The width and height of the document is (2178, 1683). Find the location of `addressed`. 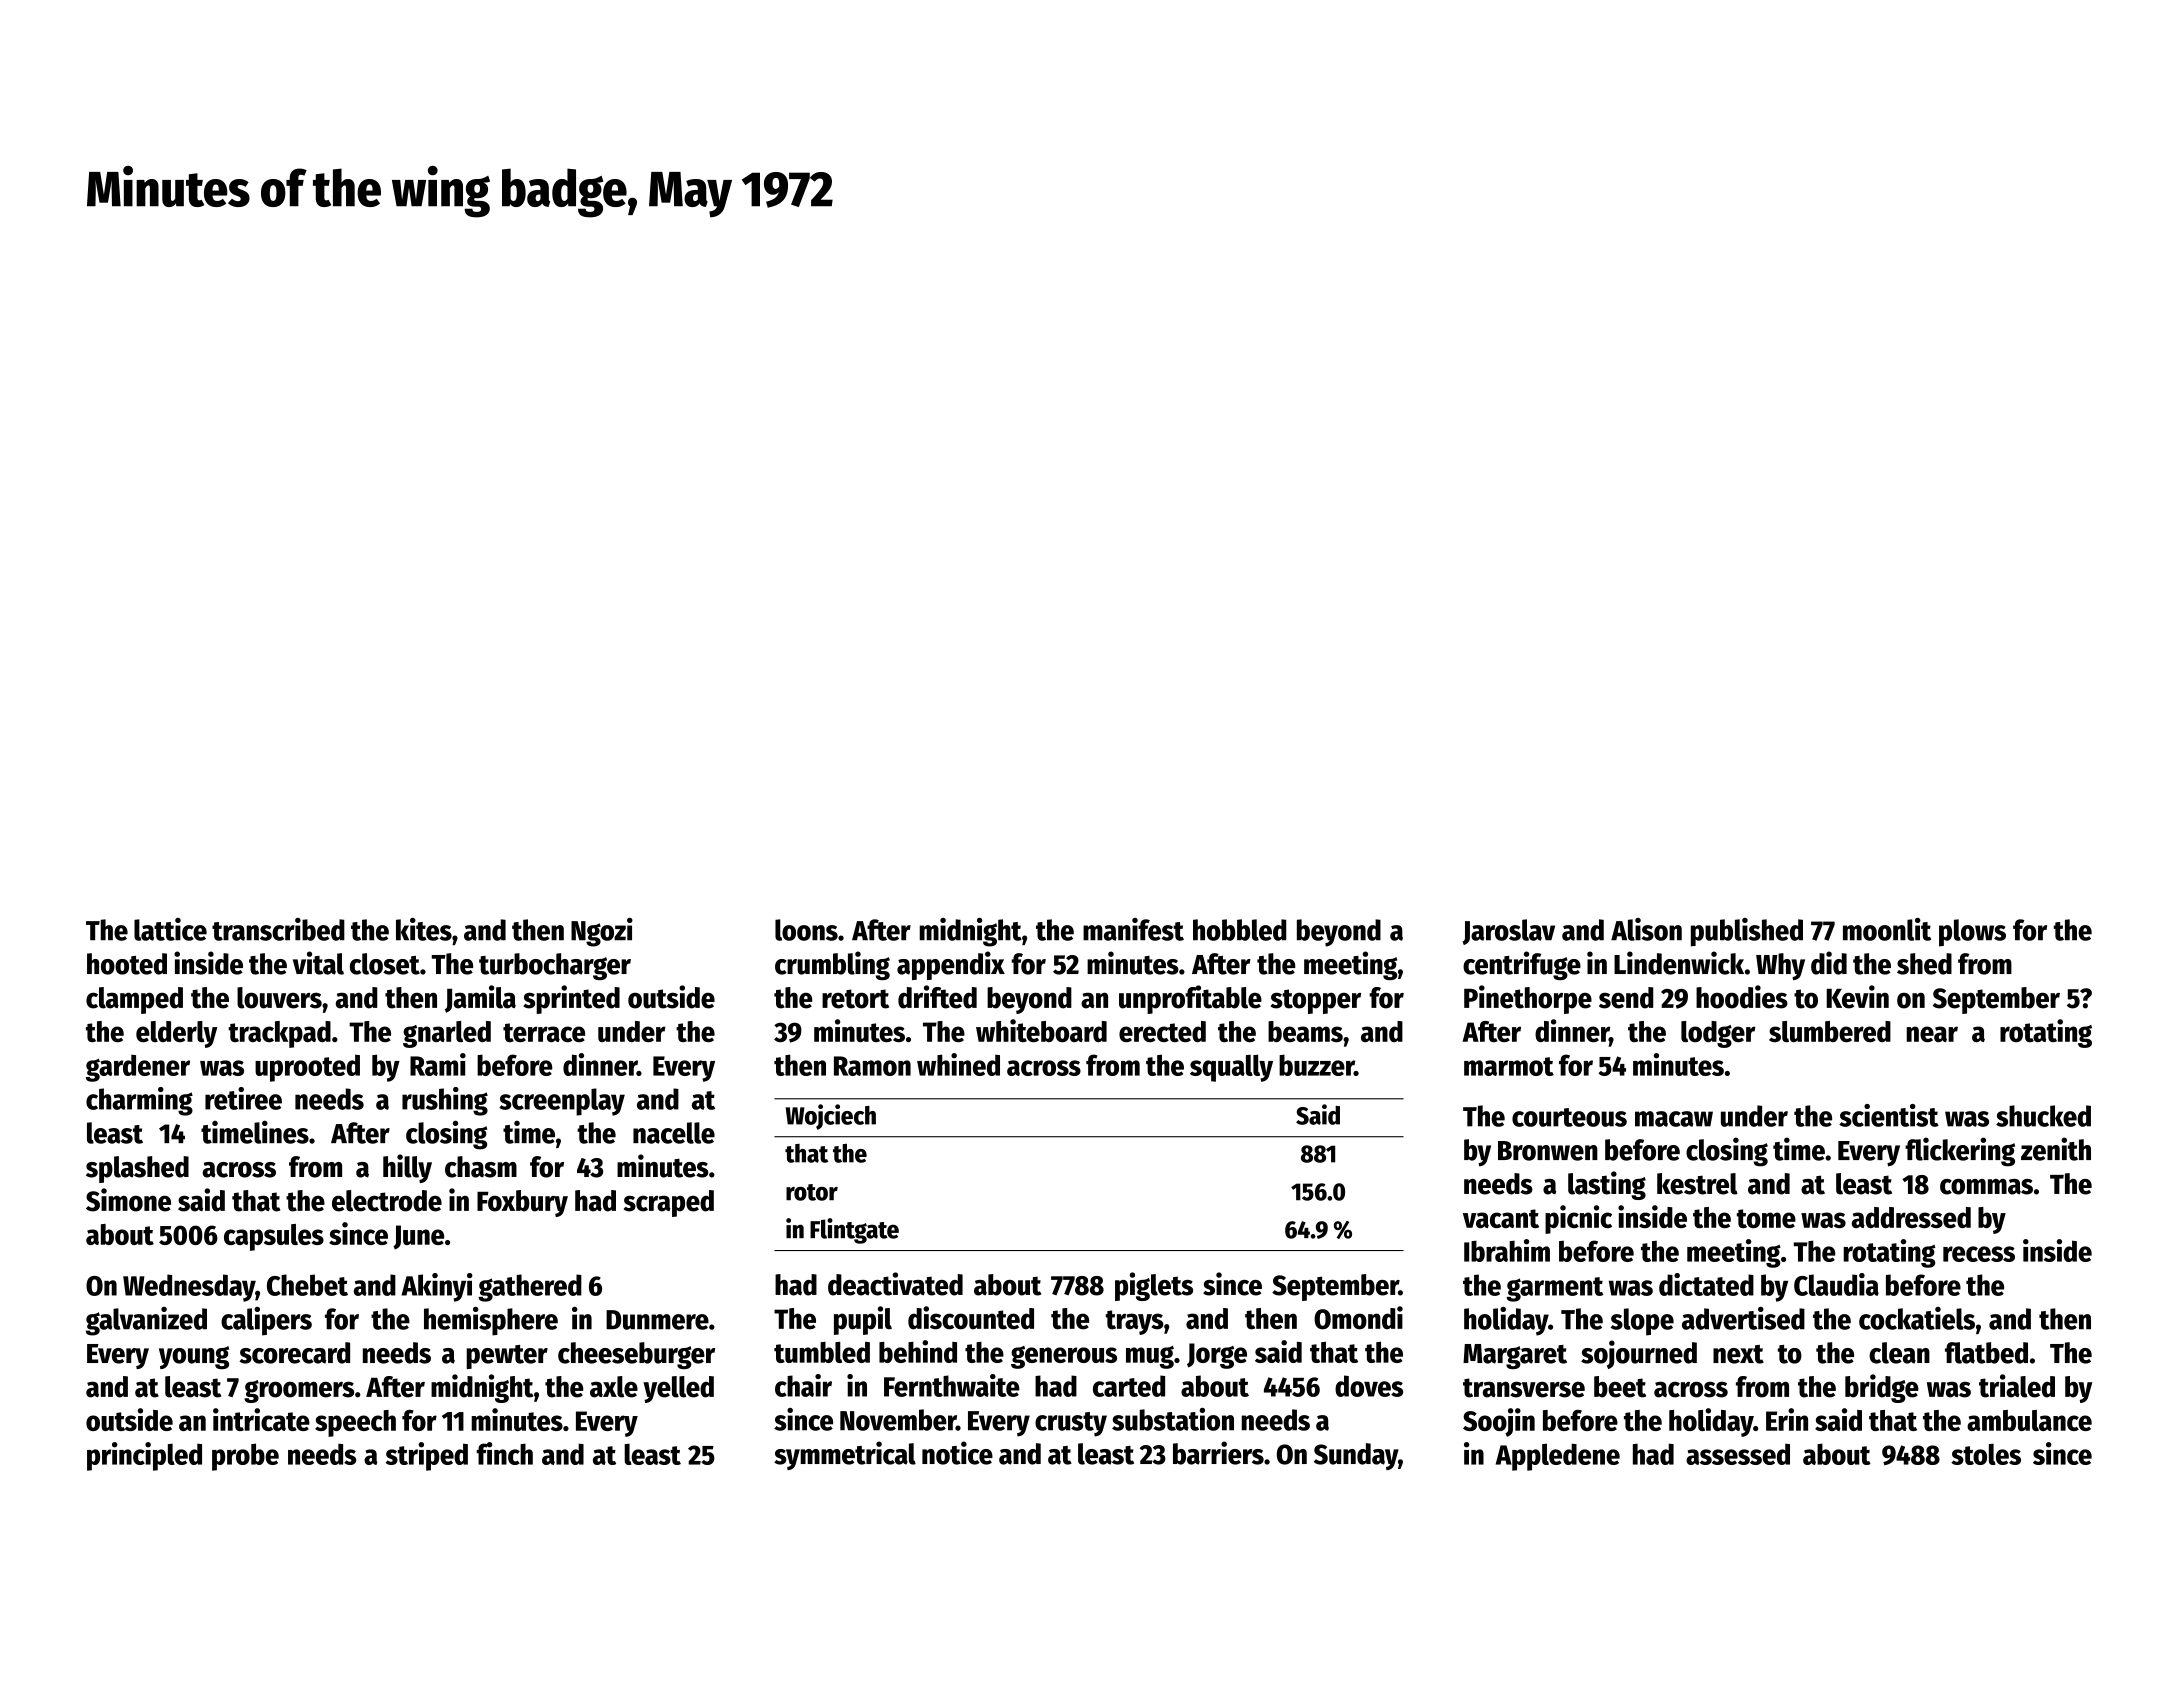

addressed is located at coordinates (1911, 1217).
